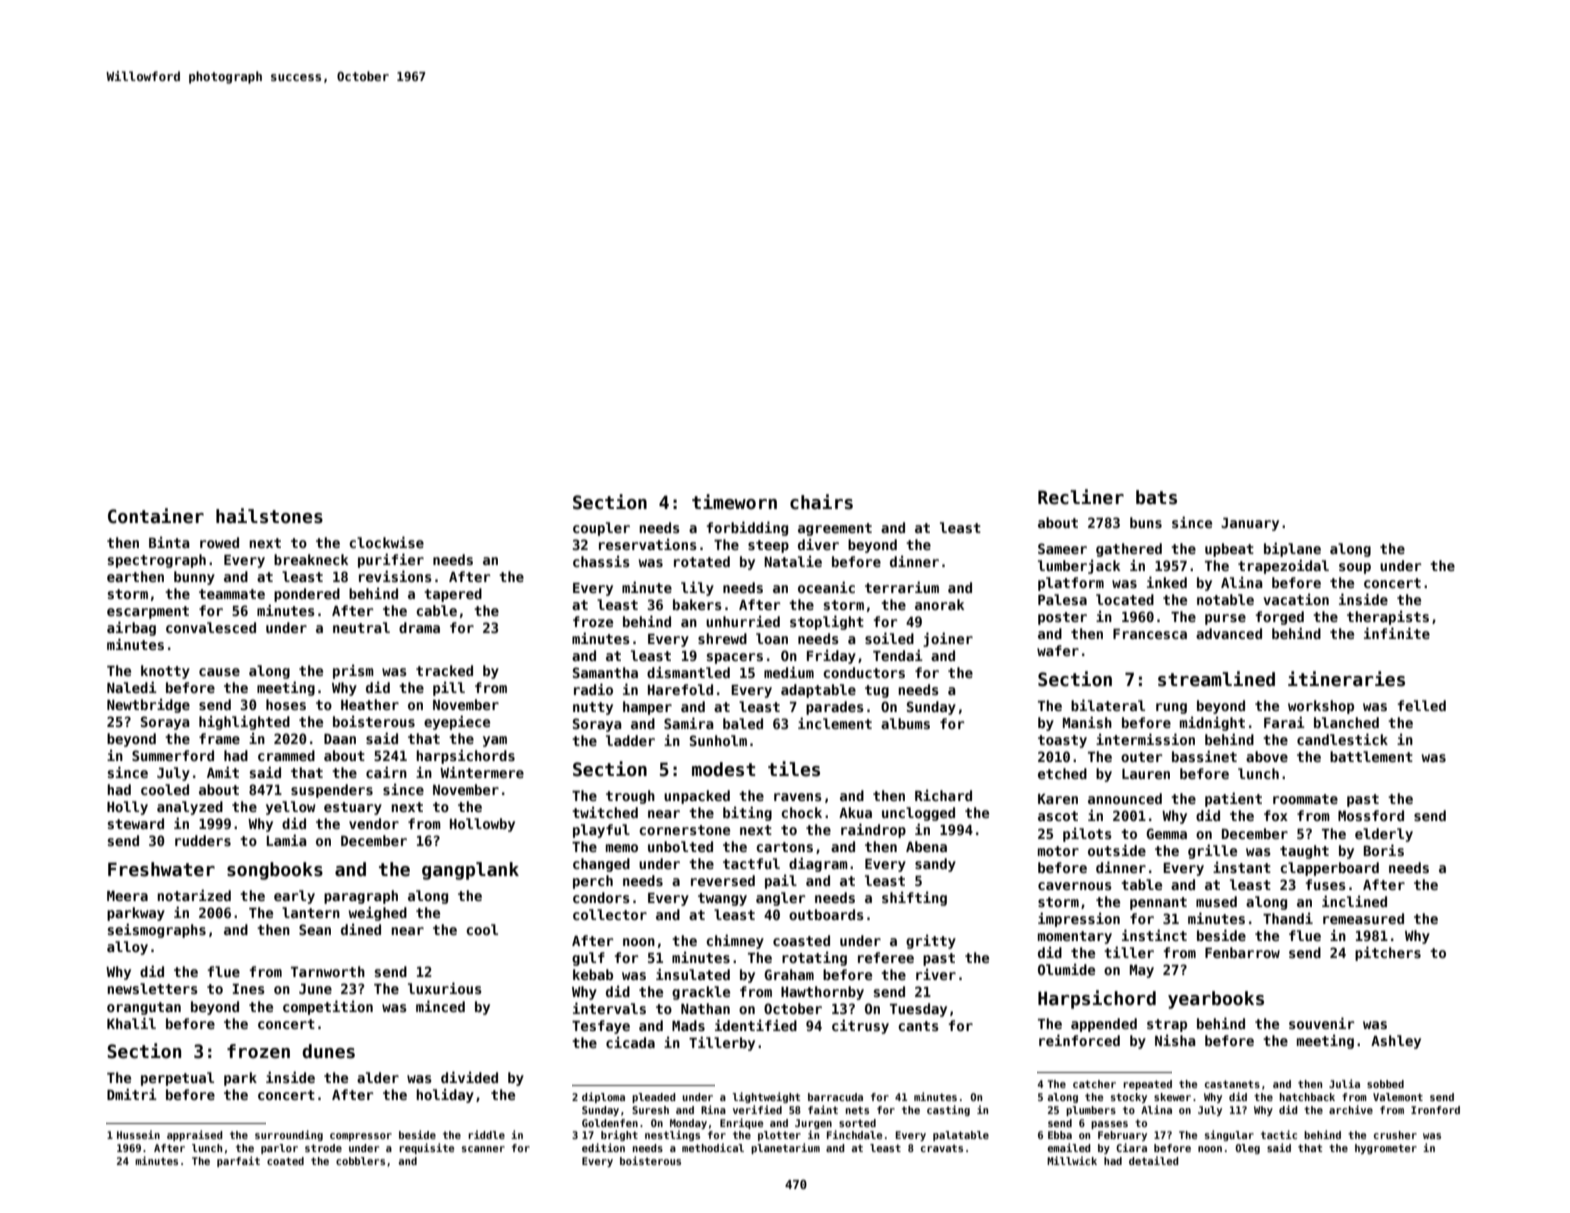  What do you see at coordinates (219, 738) in the screenshot?
I see `frame` at bounding box center [219, 738].
